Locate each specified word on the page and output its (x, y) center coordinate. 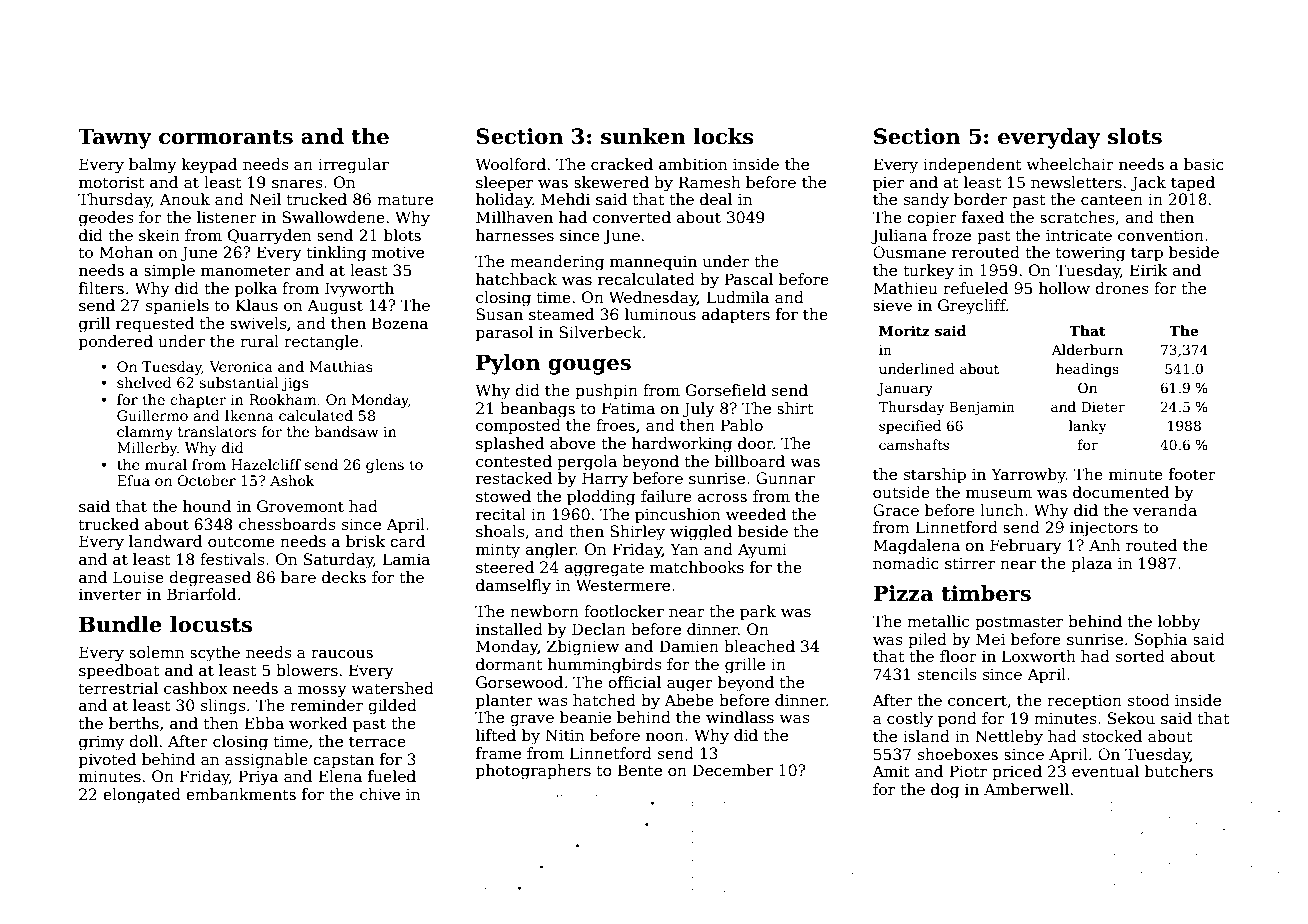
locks (723, 136)
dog (945, 791)
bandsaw (346, 431)
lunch (1001, 510)
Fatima (628, 408)
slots (1135, 136)
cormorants (226, 137)
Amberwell (1026, 789)
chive (380, 794)
